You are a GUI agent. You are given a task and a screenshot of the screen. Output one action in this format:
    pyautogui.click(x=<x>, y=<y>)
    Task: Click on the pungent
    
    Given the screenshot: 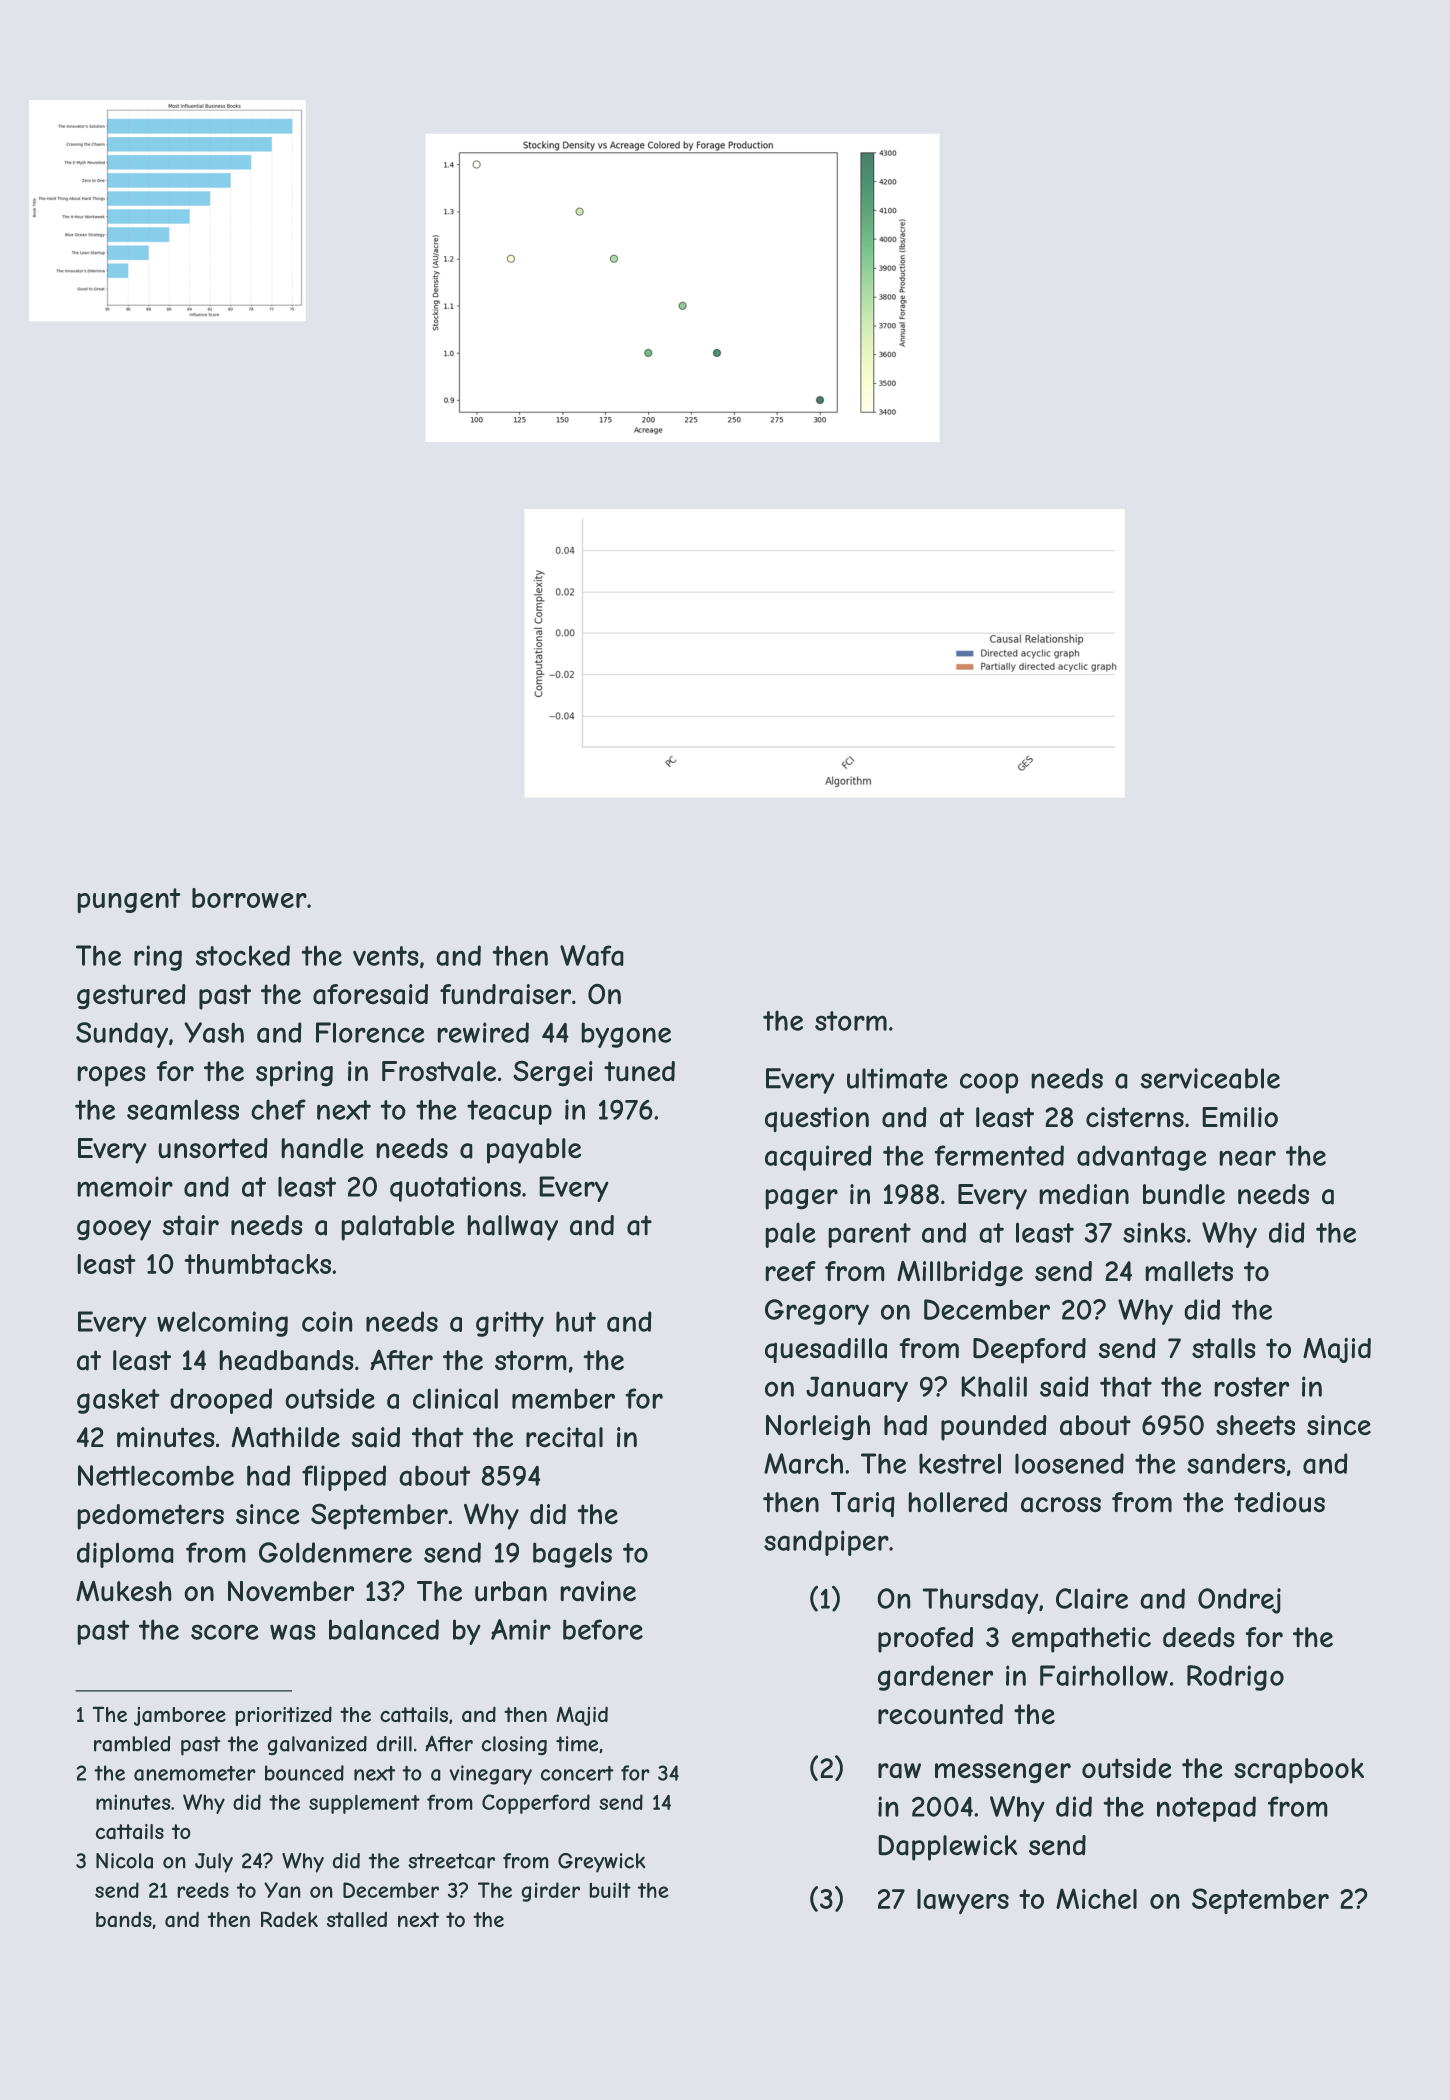 What is the action you would take?
    pyautogui.click(x=129, y=900)
